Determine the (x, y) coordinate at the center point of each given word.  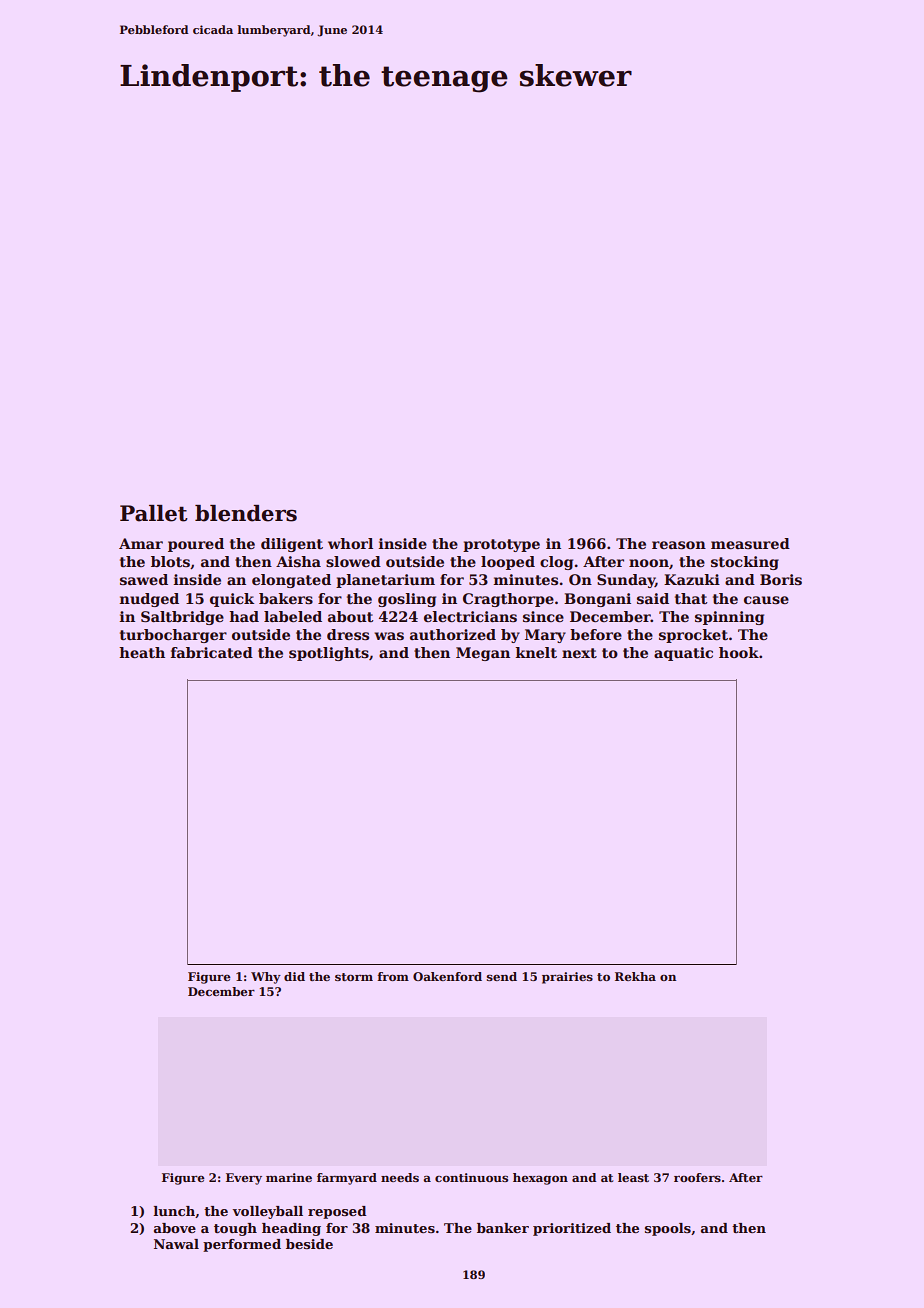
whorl (350, 543)
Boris (781, 579)
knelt (536, 652)
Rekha (635, 976)
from (393, 976)
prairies (567, 978)
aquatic (683, 654)
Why (266, 978)
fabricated (211, 652)
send (501, 976)
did (294, 976)
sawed (144, 579)
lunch (174, 1211)
